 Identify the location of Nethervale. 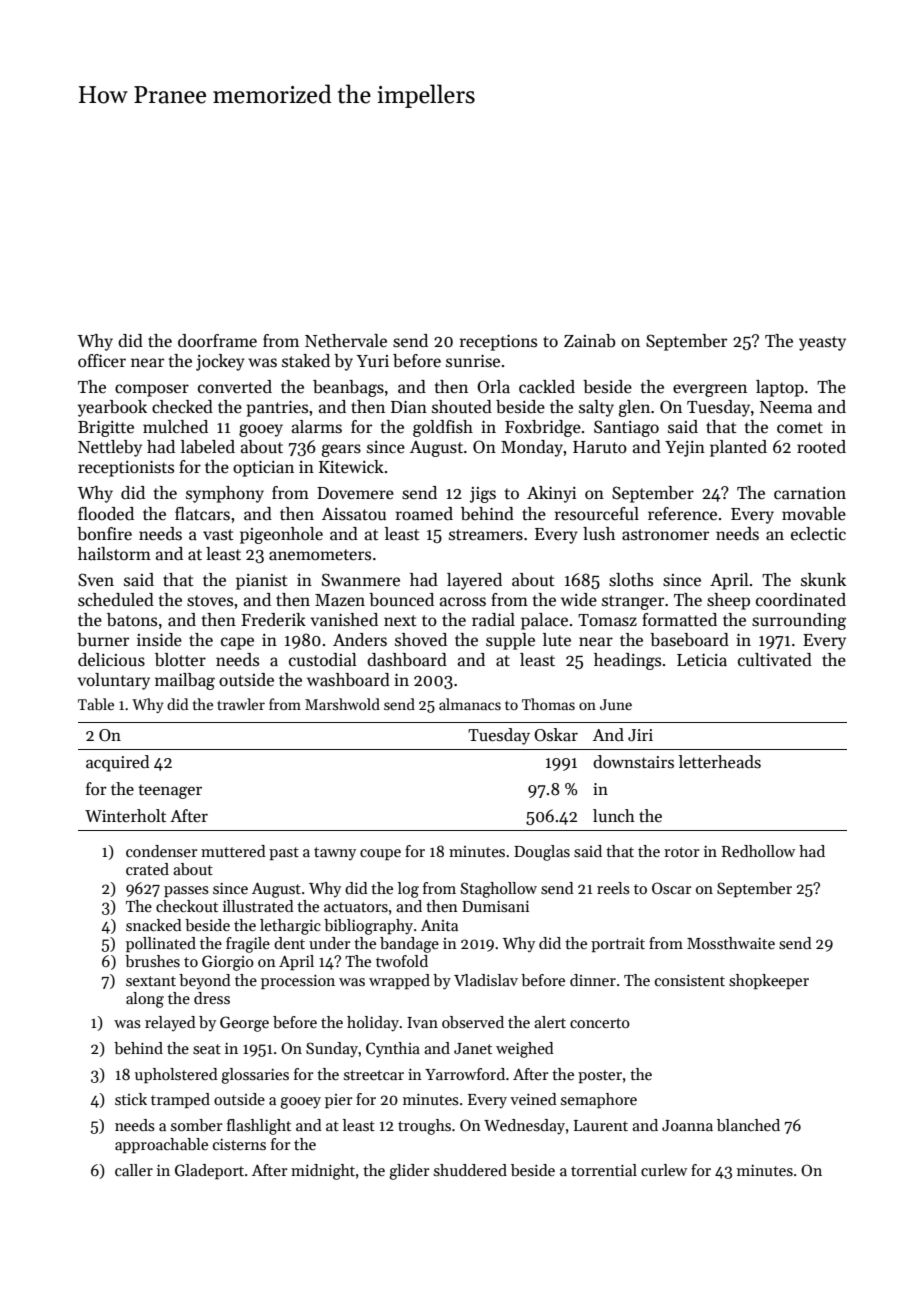
(346, 341).
